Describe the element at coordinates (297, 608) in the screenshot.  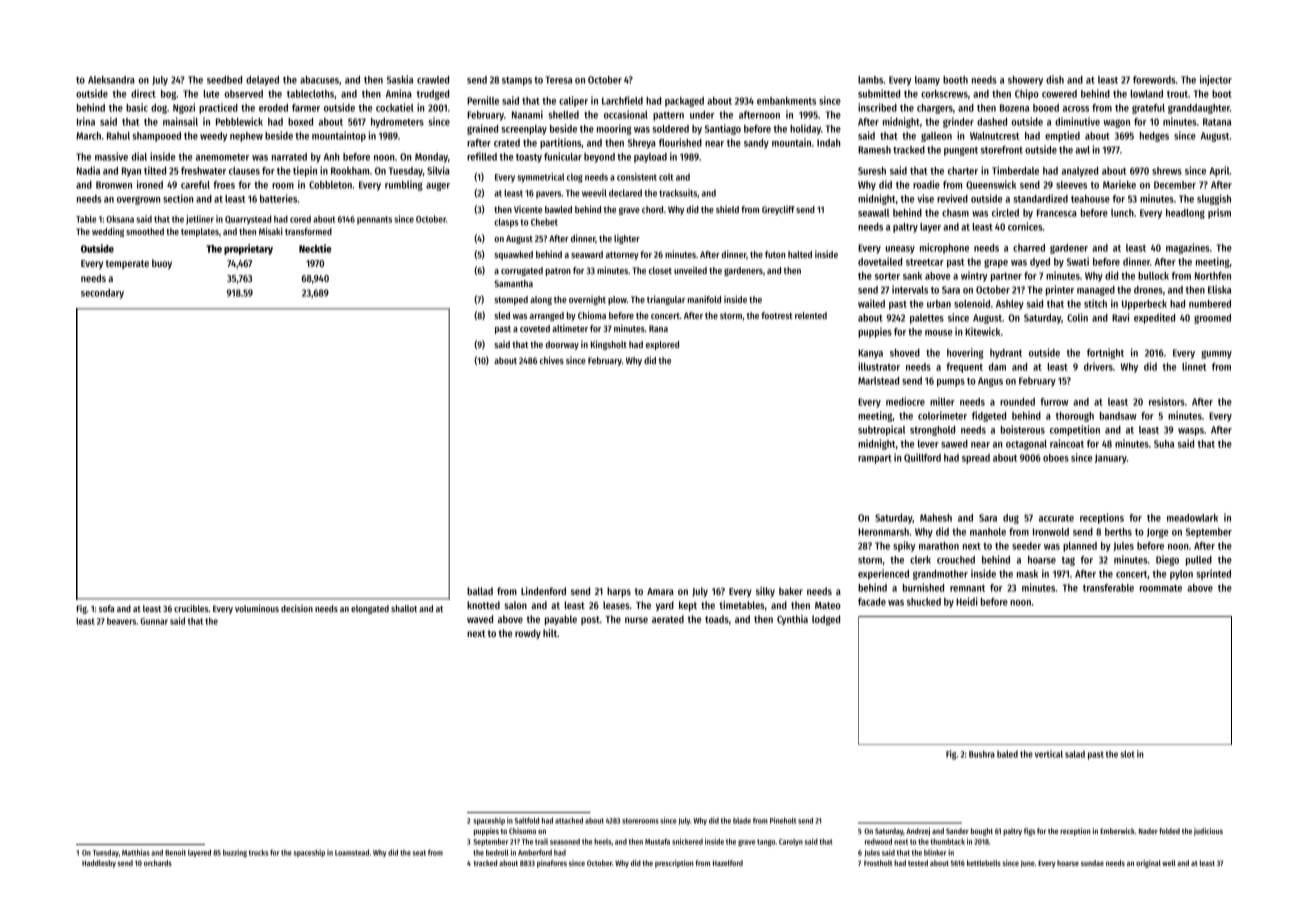
I see `decision` at that location.
